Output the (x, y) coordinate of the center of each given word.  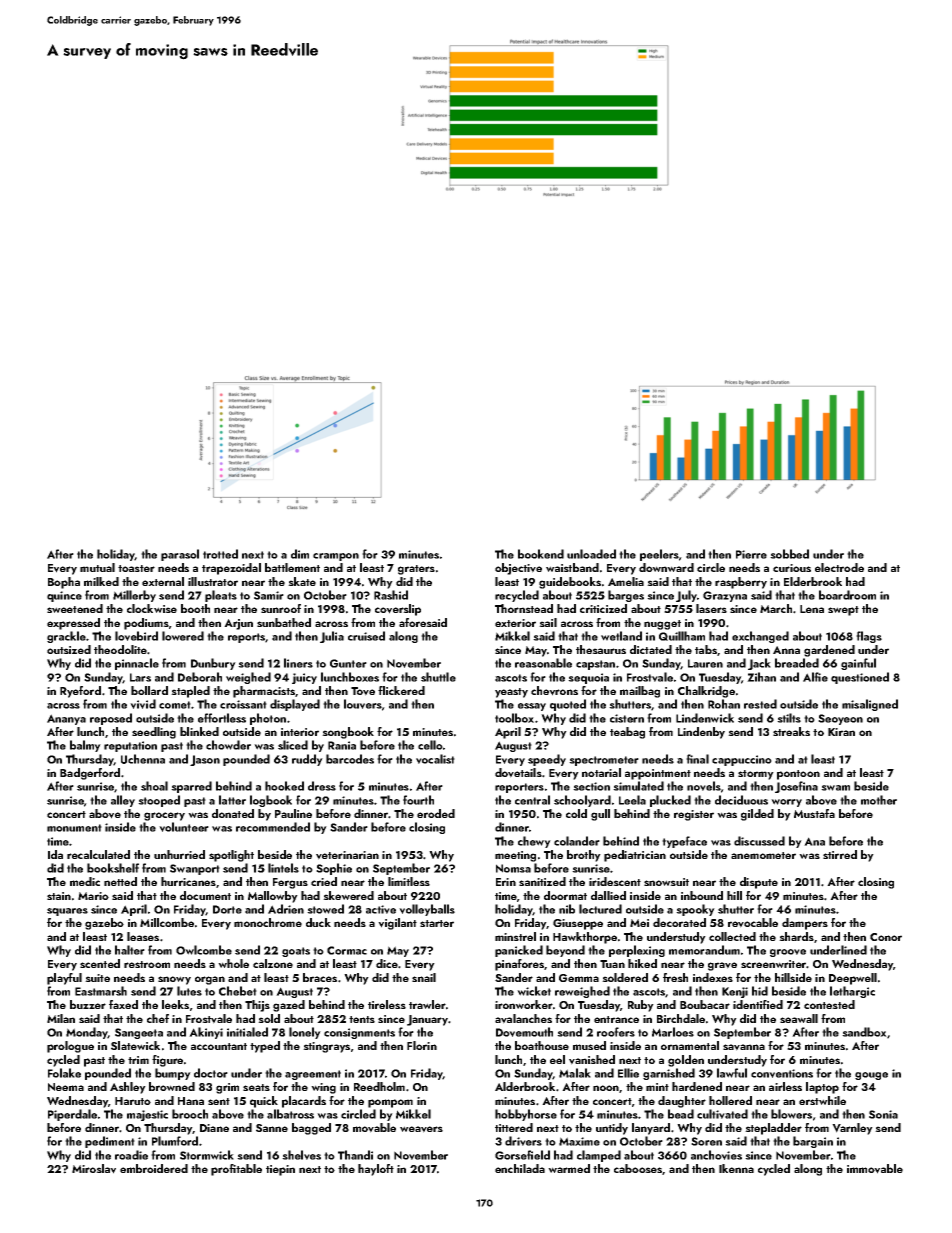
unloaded (591, 554)
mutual (97, 567)
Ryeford (80, 692)
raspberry (741, 583)
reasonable (543, 663)
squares (67, 912)
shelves (301, 1155)
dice (387, 963)
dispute (759, 883)
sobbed (789, 554)
